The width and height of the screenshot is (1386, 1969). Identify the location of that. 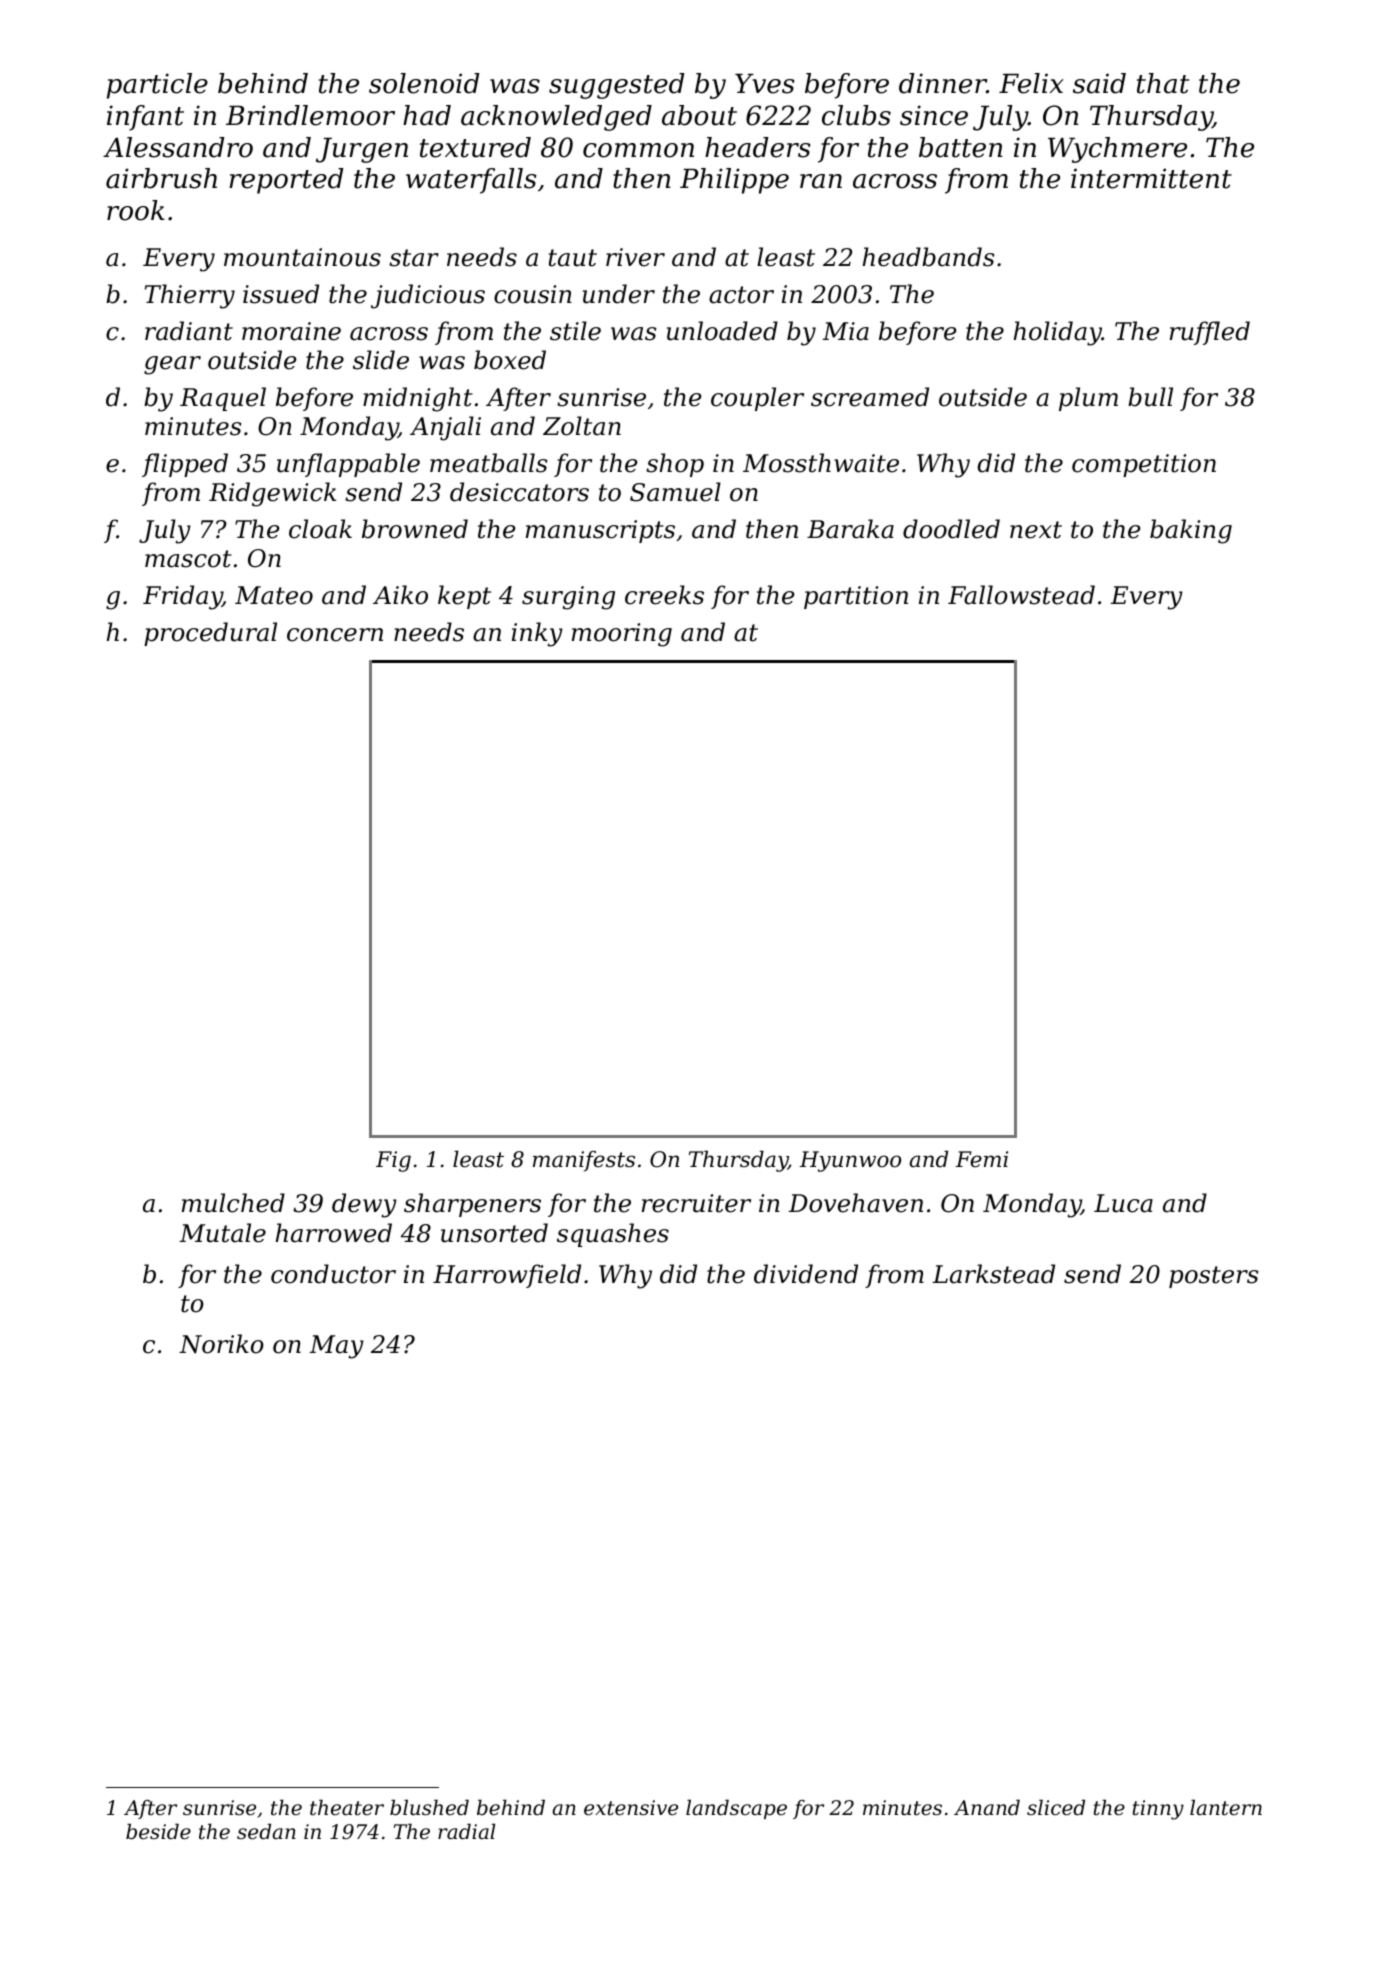
(1163, 83).
